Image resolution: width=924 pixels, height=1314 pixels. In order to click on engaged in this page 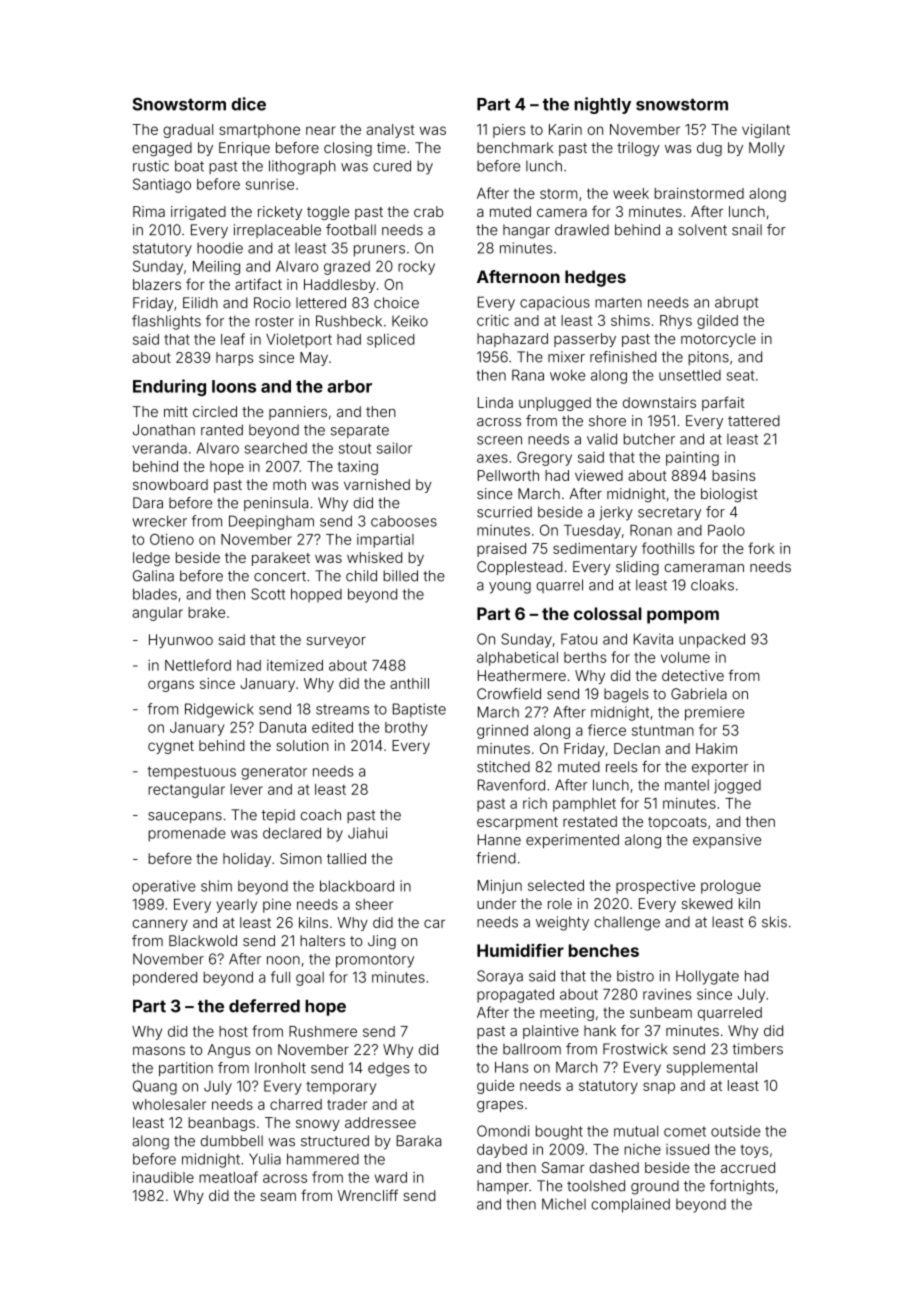, I will do `click(162, 149)`.
